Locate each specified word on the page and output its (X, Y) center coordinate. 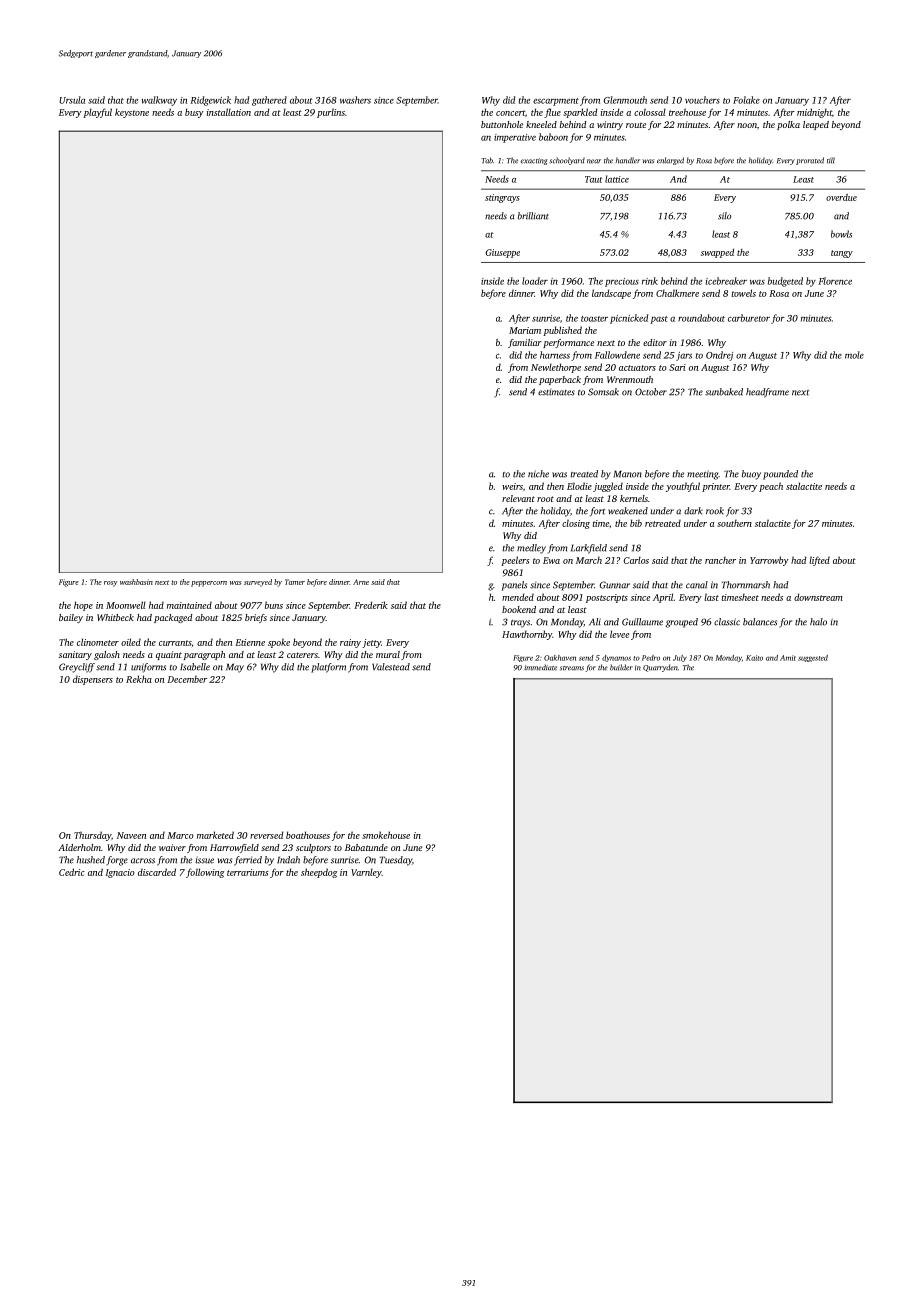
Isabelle (195, 667)
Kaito (754, 658)
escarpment (556, 102)
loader (535, 281)
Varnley (366, 873)
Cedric (72, 872)
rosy (111, 584)
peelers (515, 561)
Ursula (72, 100)
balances (760, 622)
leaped (816, 125)
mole (854, 355)
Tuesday (396, 861)
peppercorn (209, 584)
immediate (540, 667)
